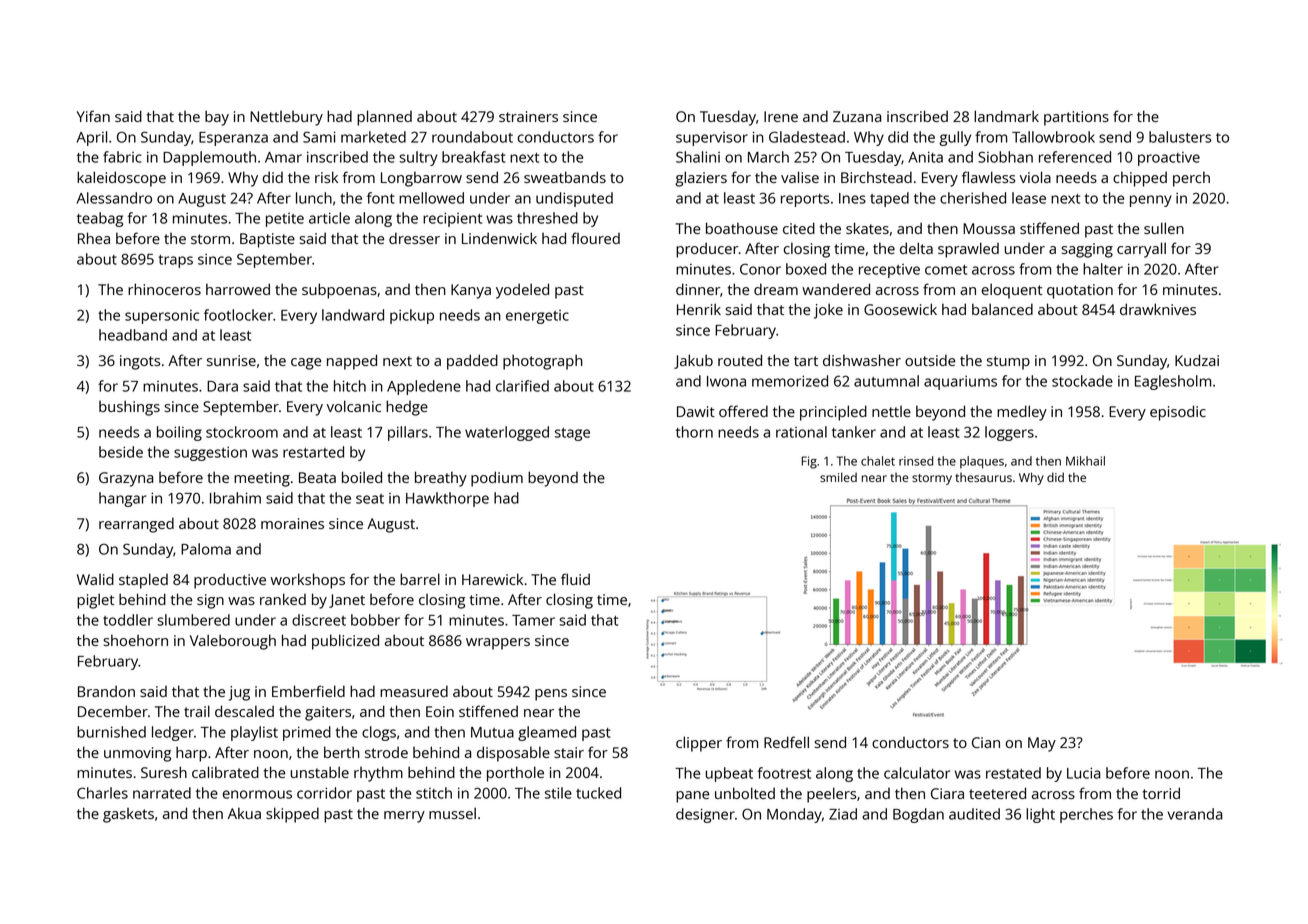 Image resolution: width=1308 pixels, height=924 pixels. What do you see at coordinates (404, 817) in the screenshot?
I see `merry` at bounding box center [404, 817].
